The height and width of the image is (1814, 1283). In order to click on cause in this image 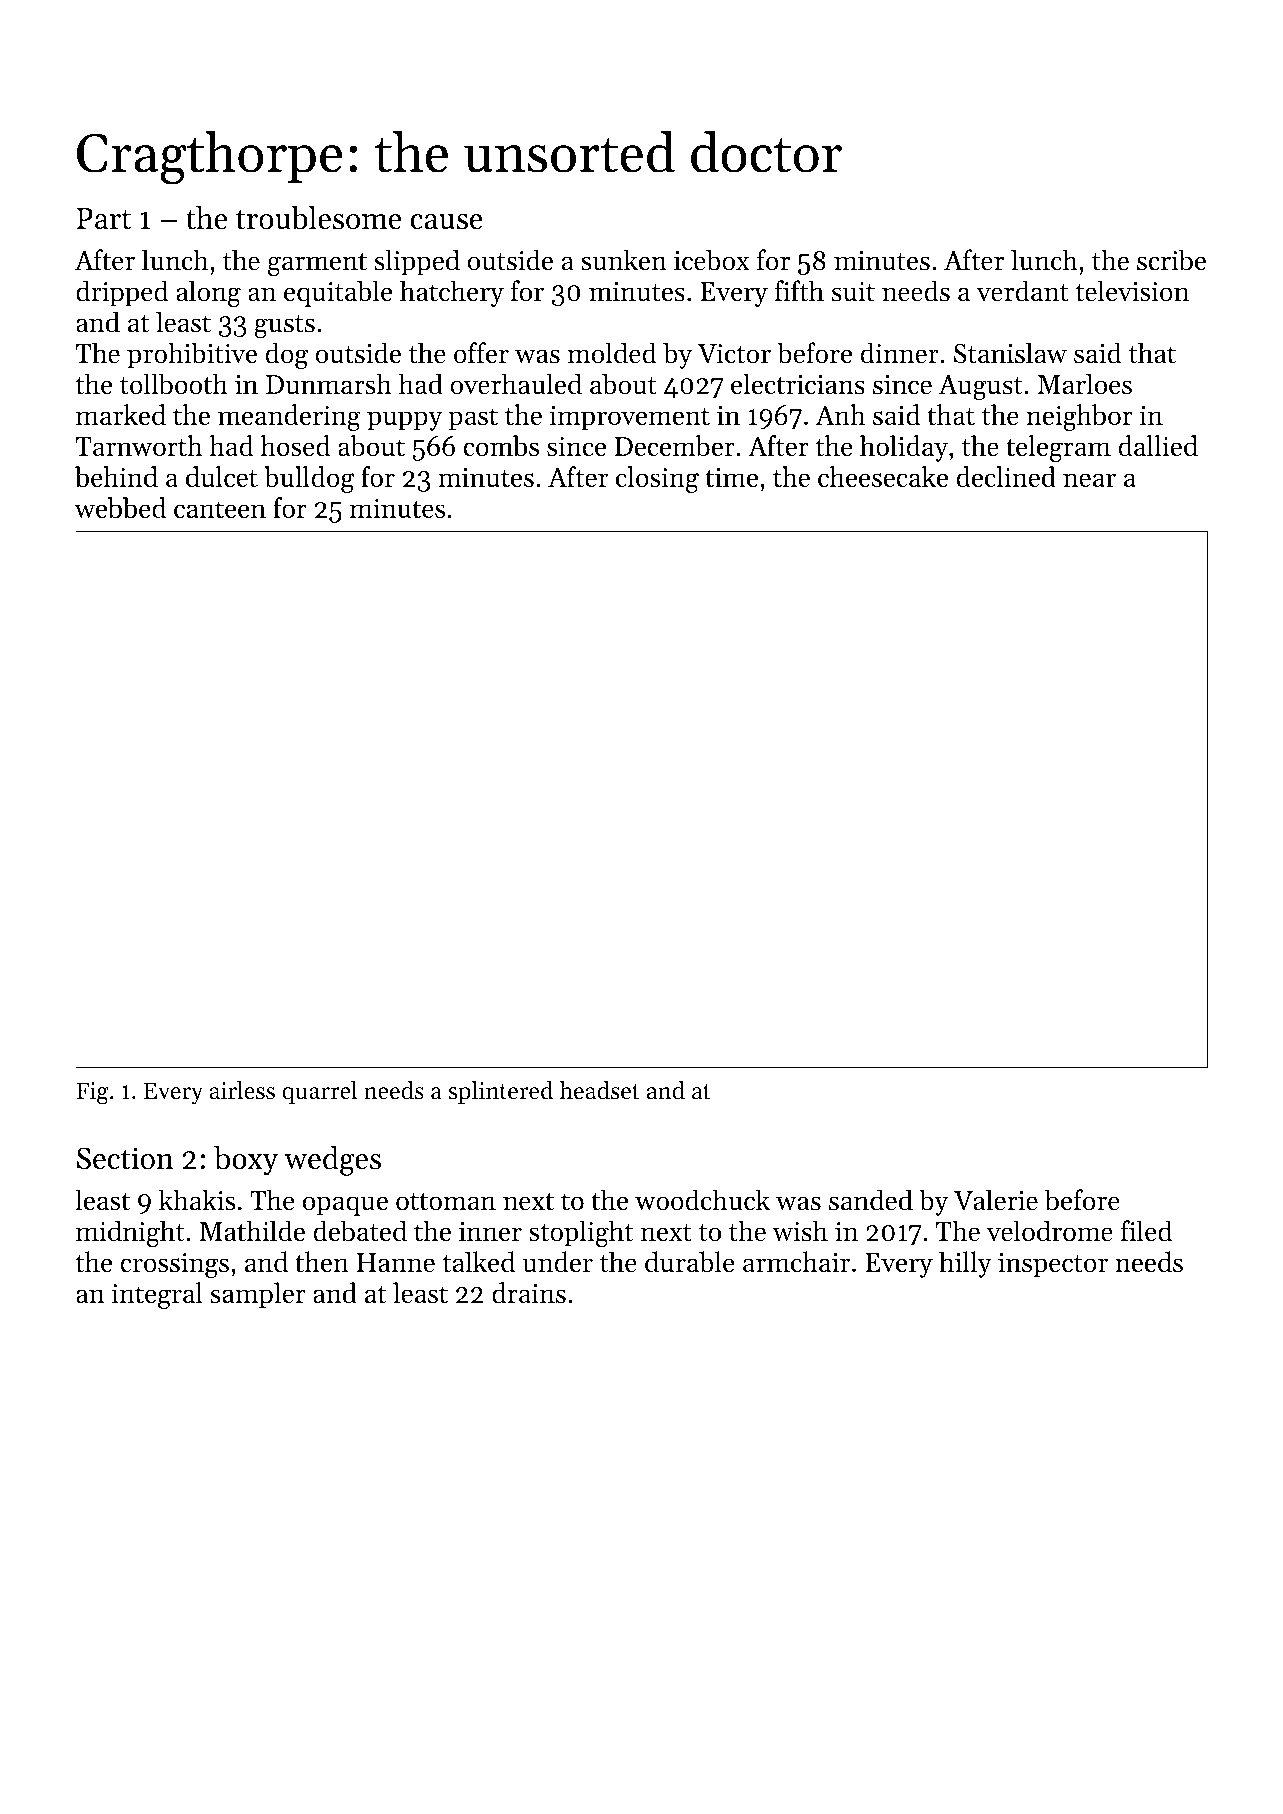, I will do `click(446, 222)`.
